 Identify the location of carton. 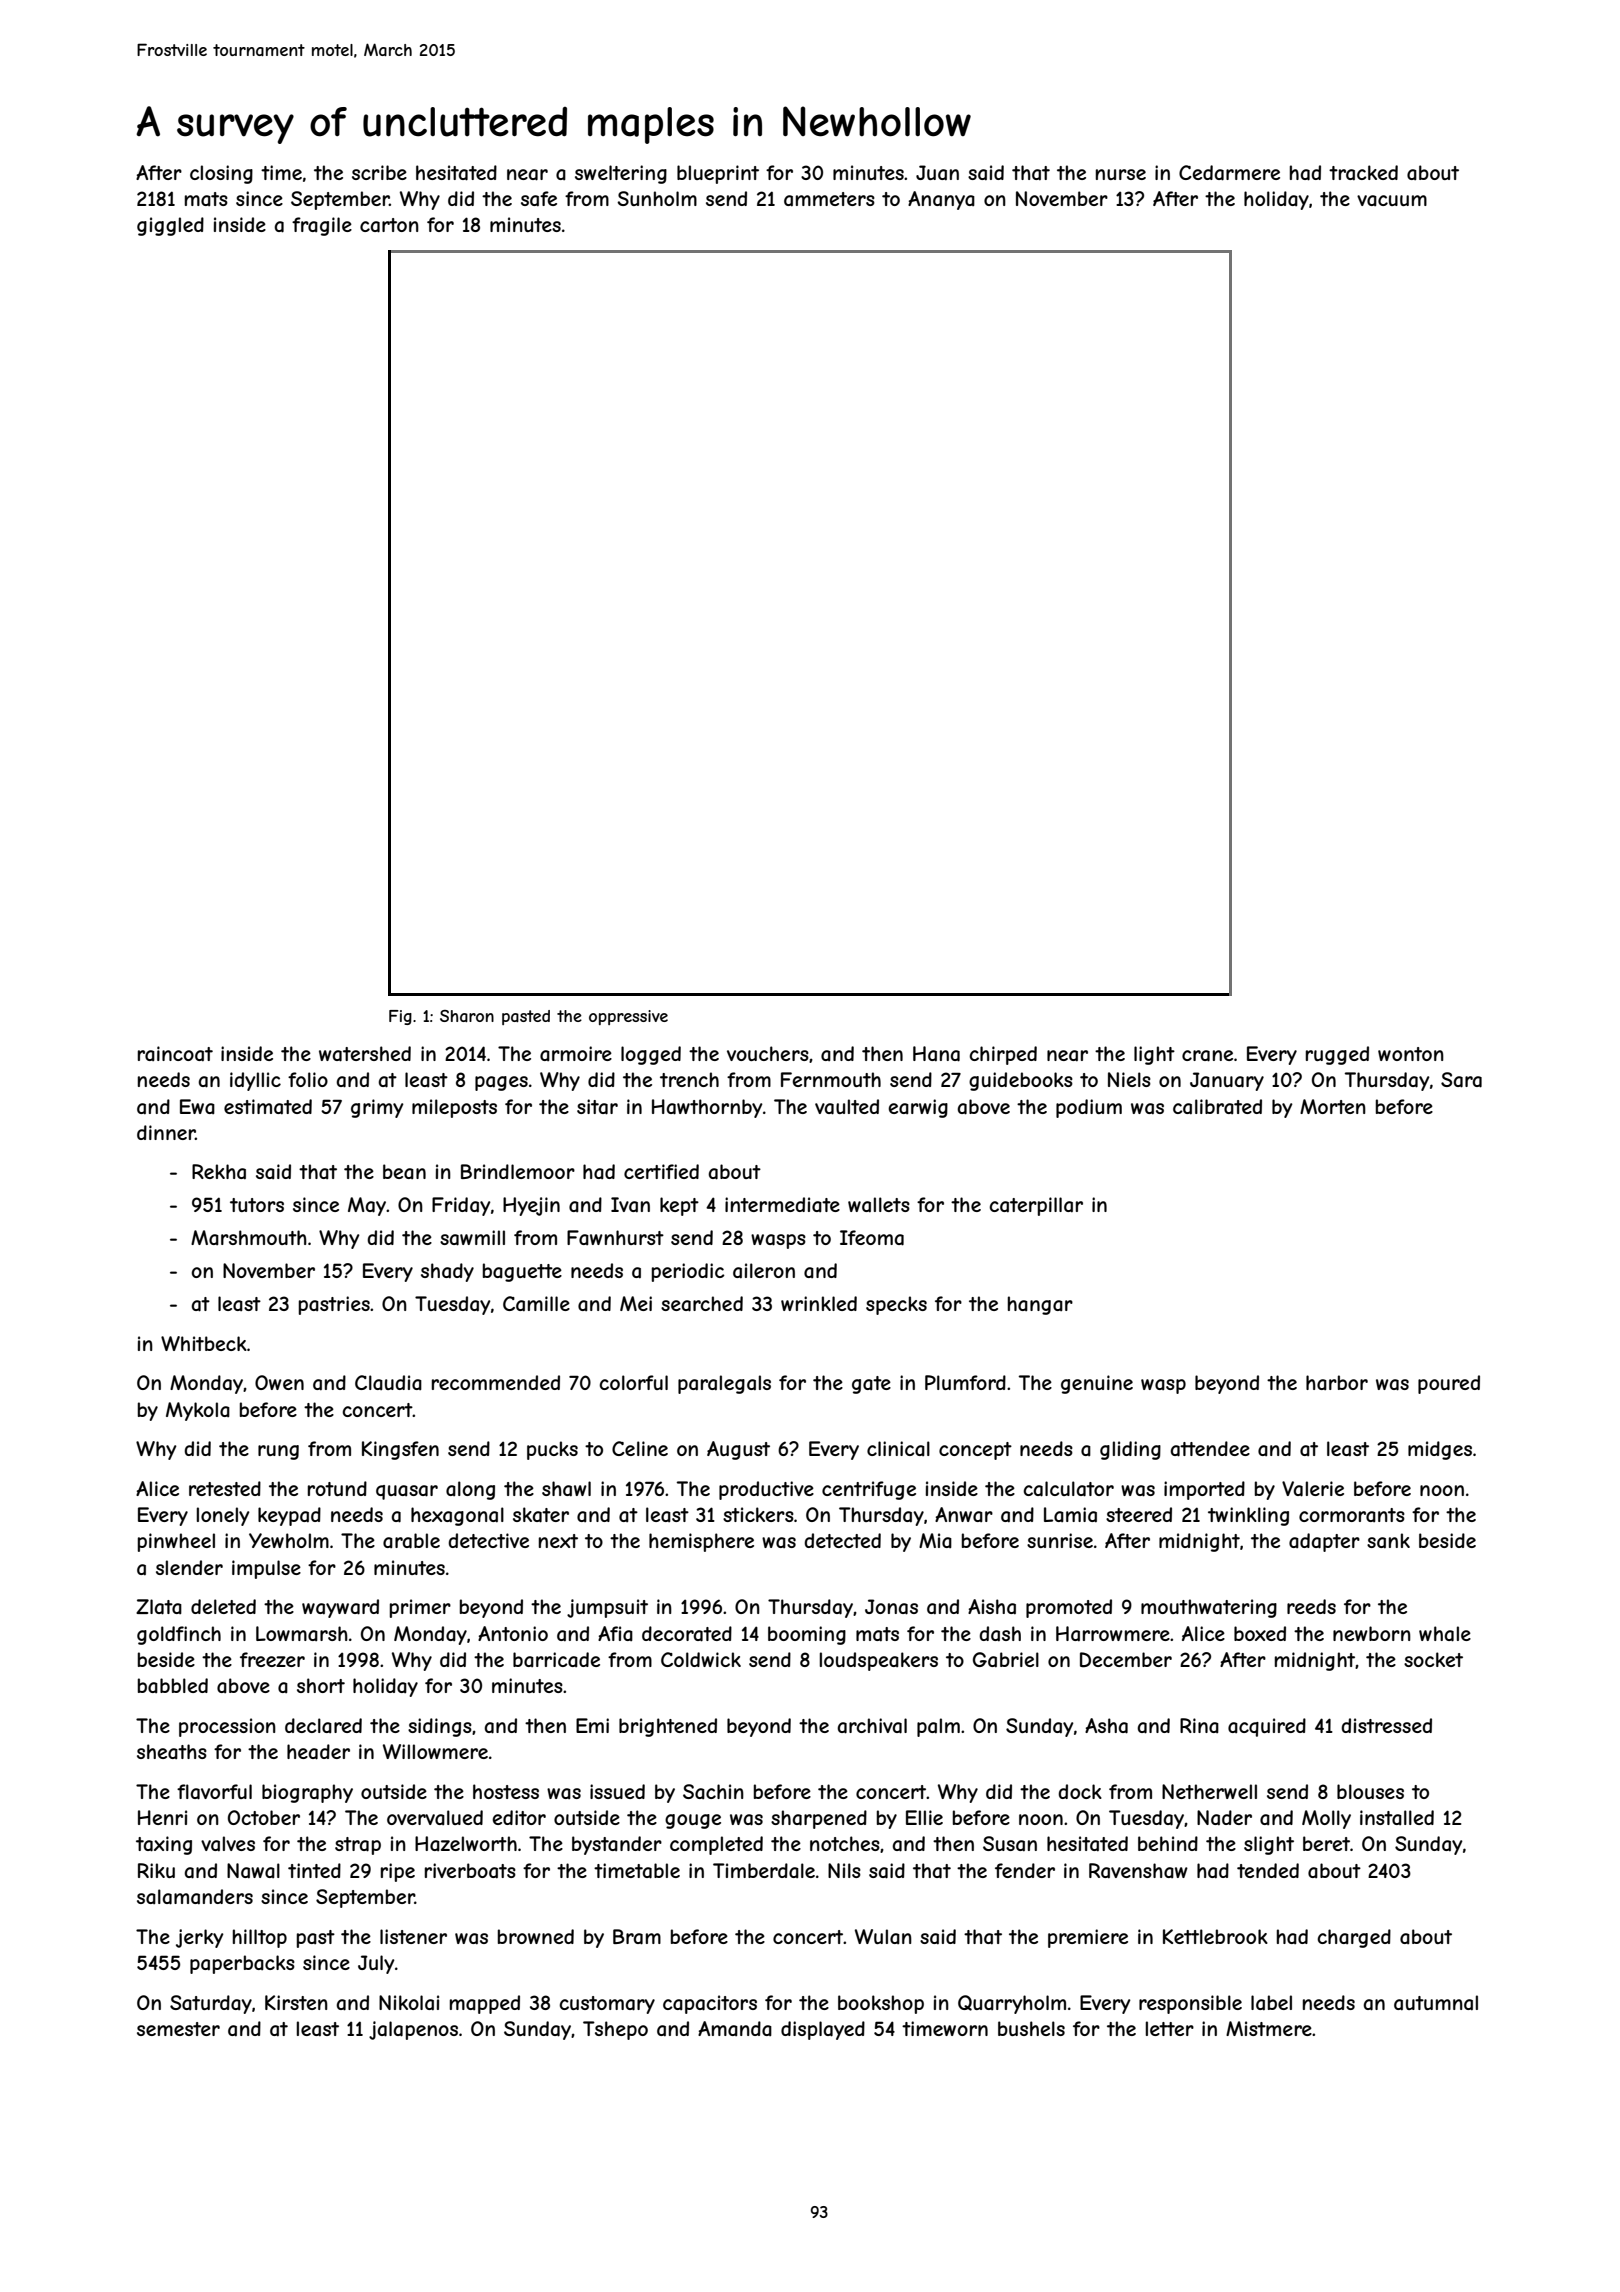
(389, 225).
